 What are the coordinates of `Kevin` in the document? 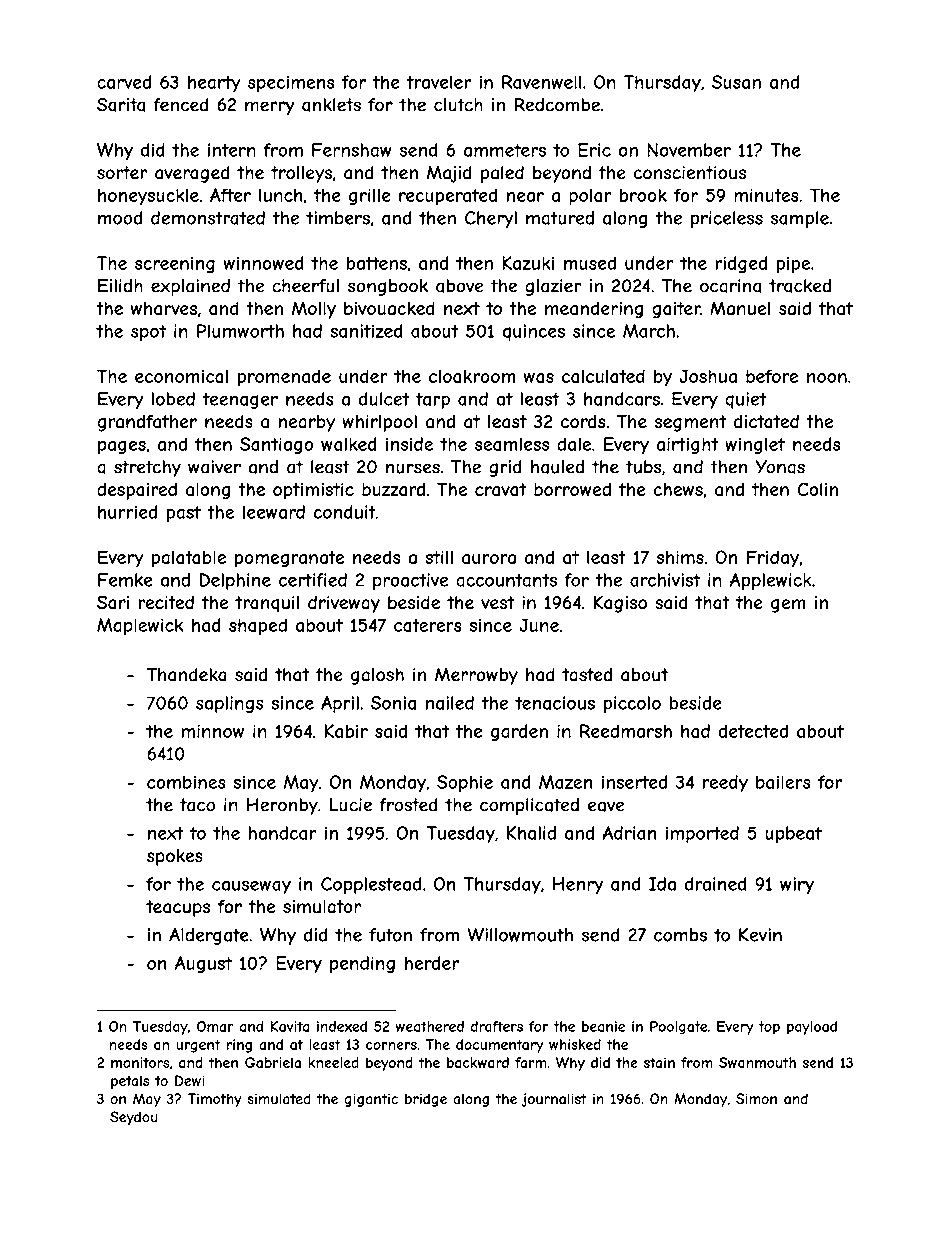 It's located at (760, 935).
